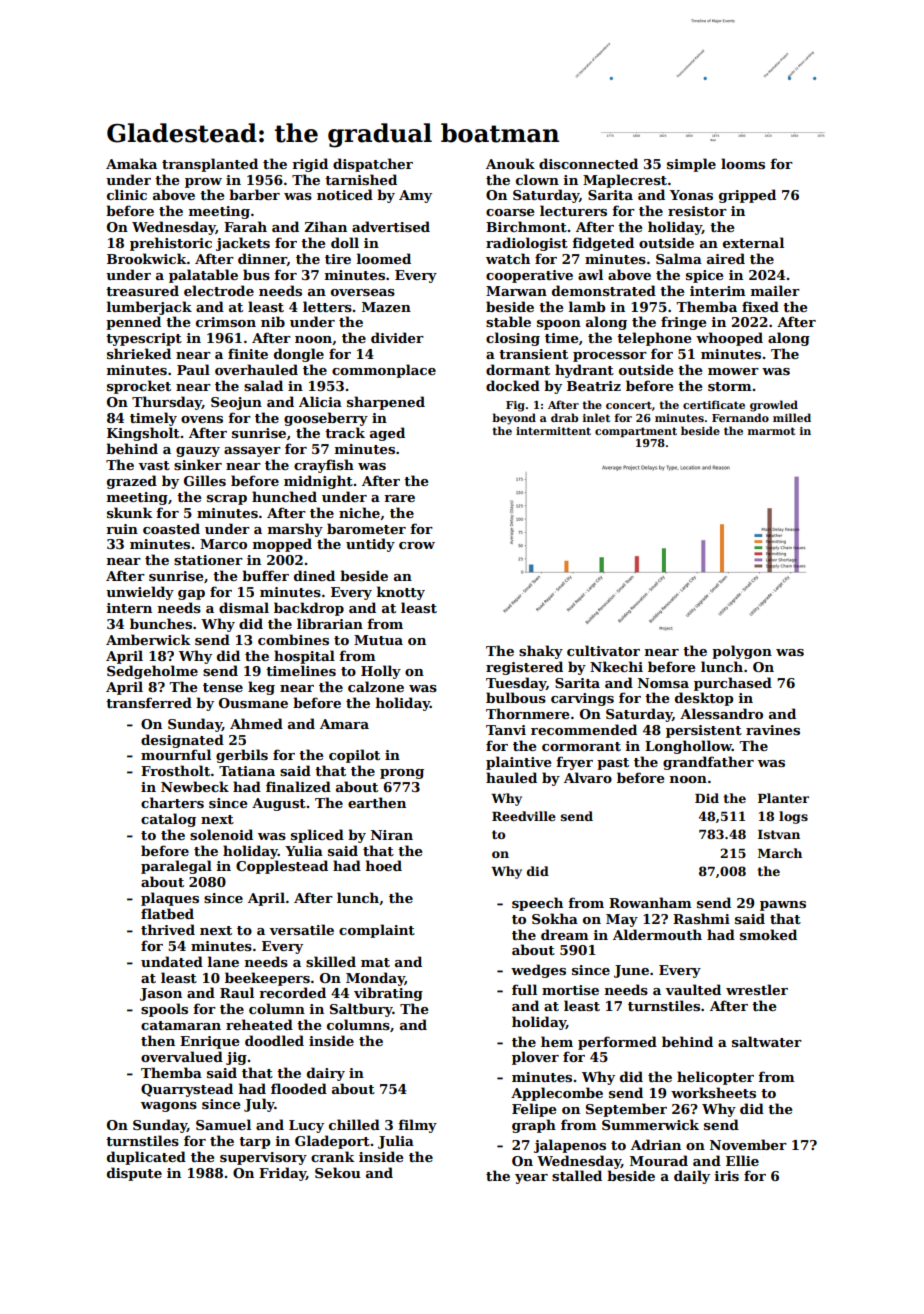 The height and width of the document is (1314, 924). What do you see at coordinates (143, 434) in the document?
I see `Kingsholt` at bounding box center [143, 434].
